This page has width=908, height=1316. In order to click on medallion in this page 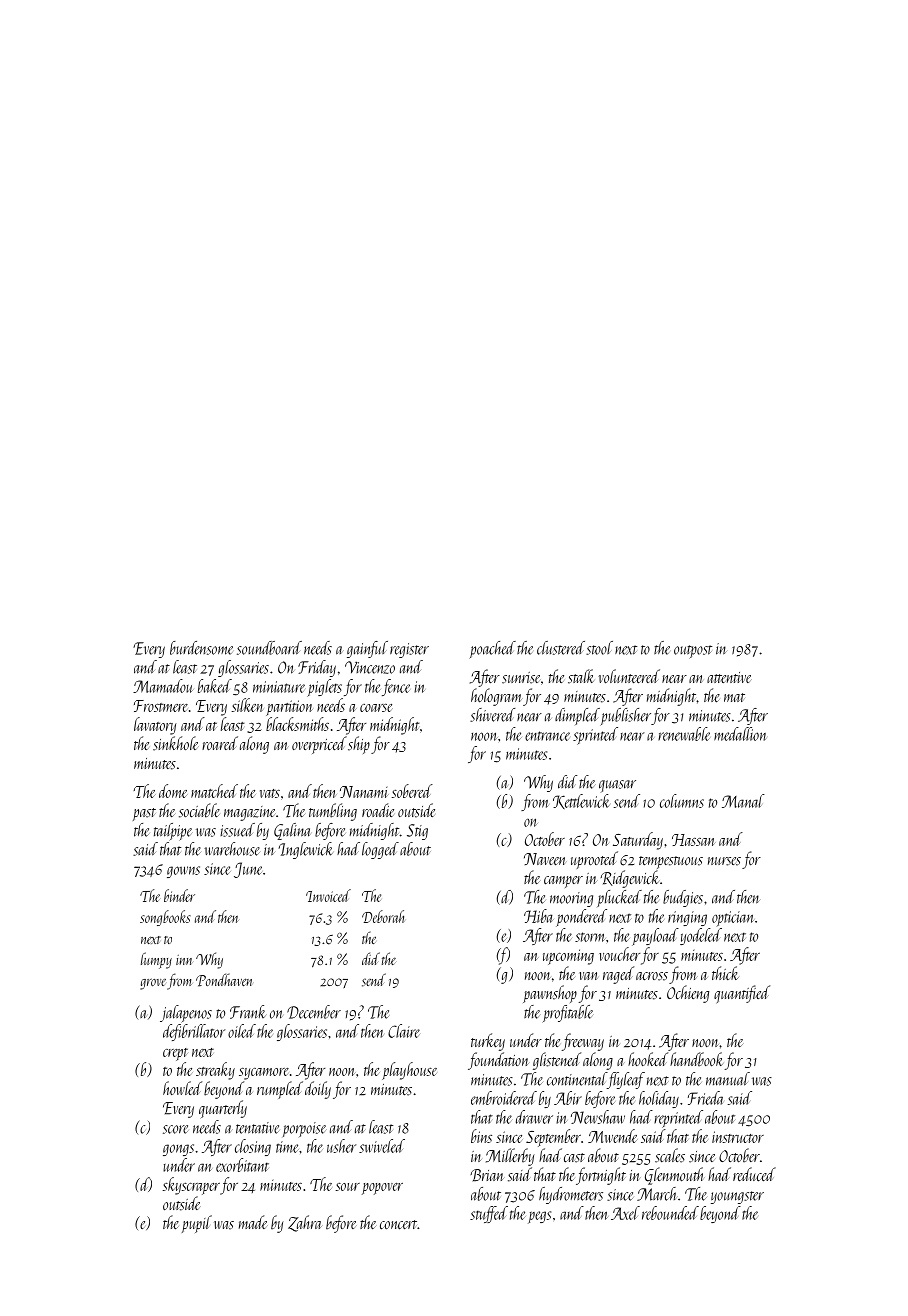, I will do `click(740, 734)`.
